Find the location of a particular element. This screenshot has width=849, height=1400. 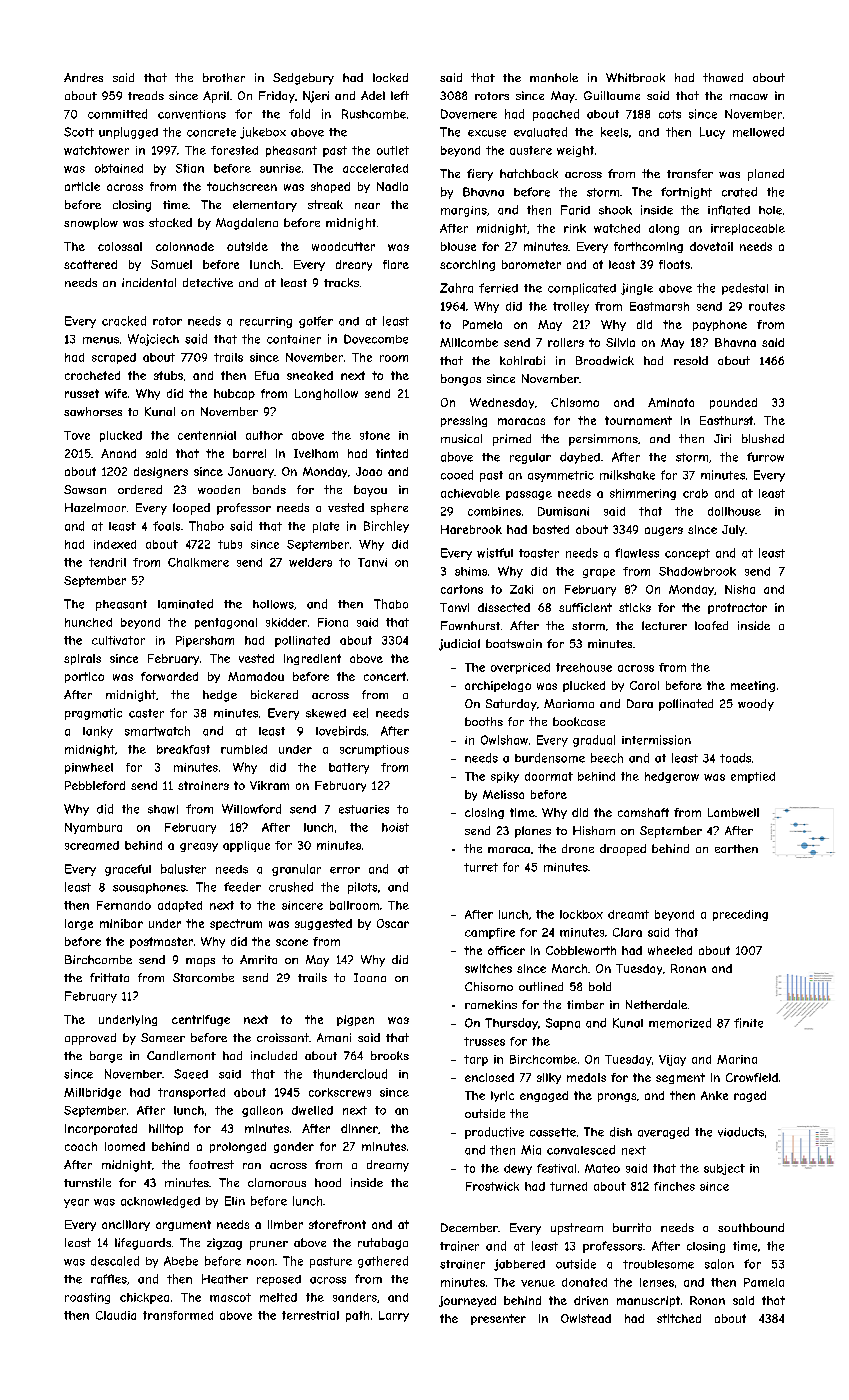

presenter is located at coordinates (498, 1319).
